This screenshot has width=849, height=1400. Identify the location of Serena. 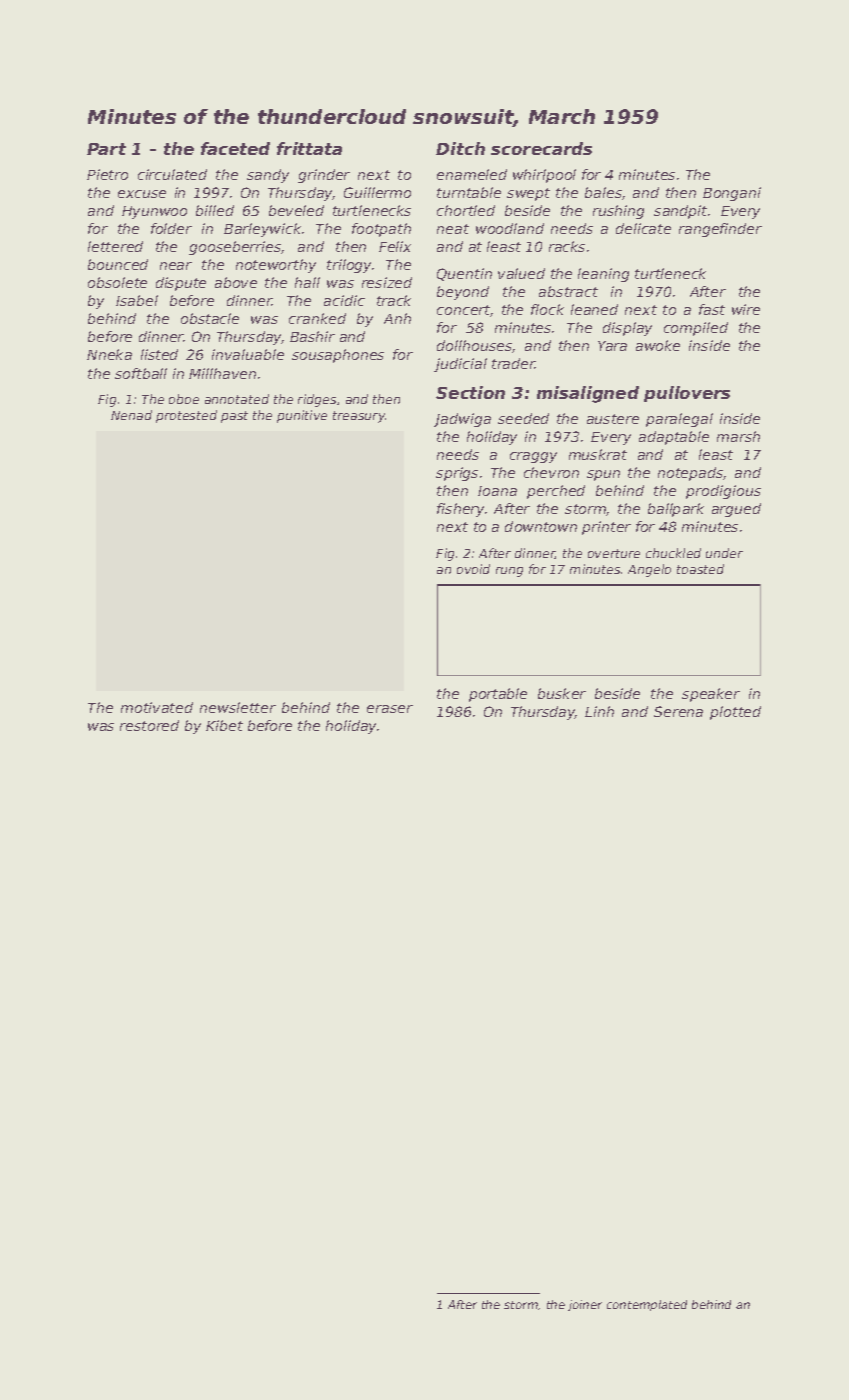
(678, 711).
